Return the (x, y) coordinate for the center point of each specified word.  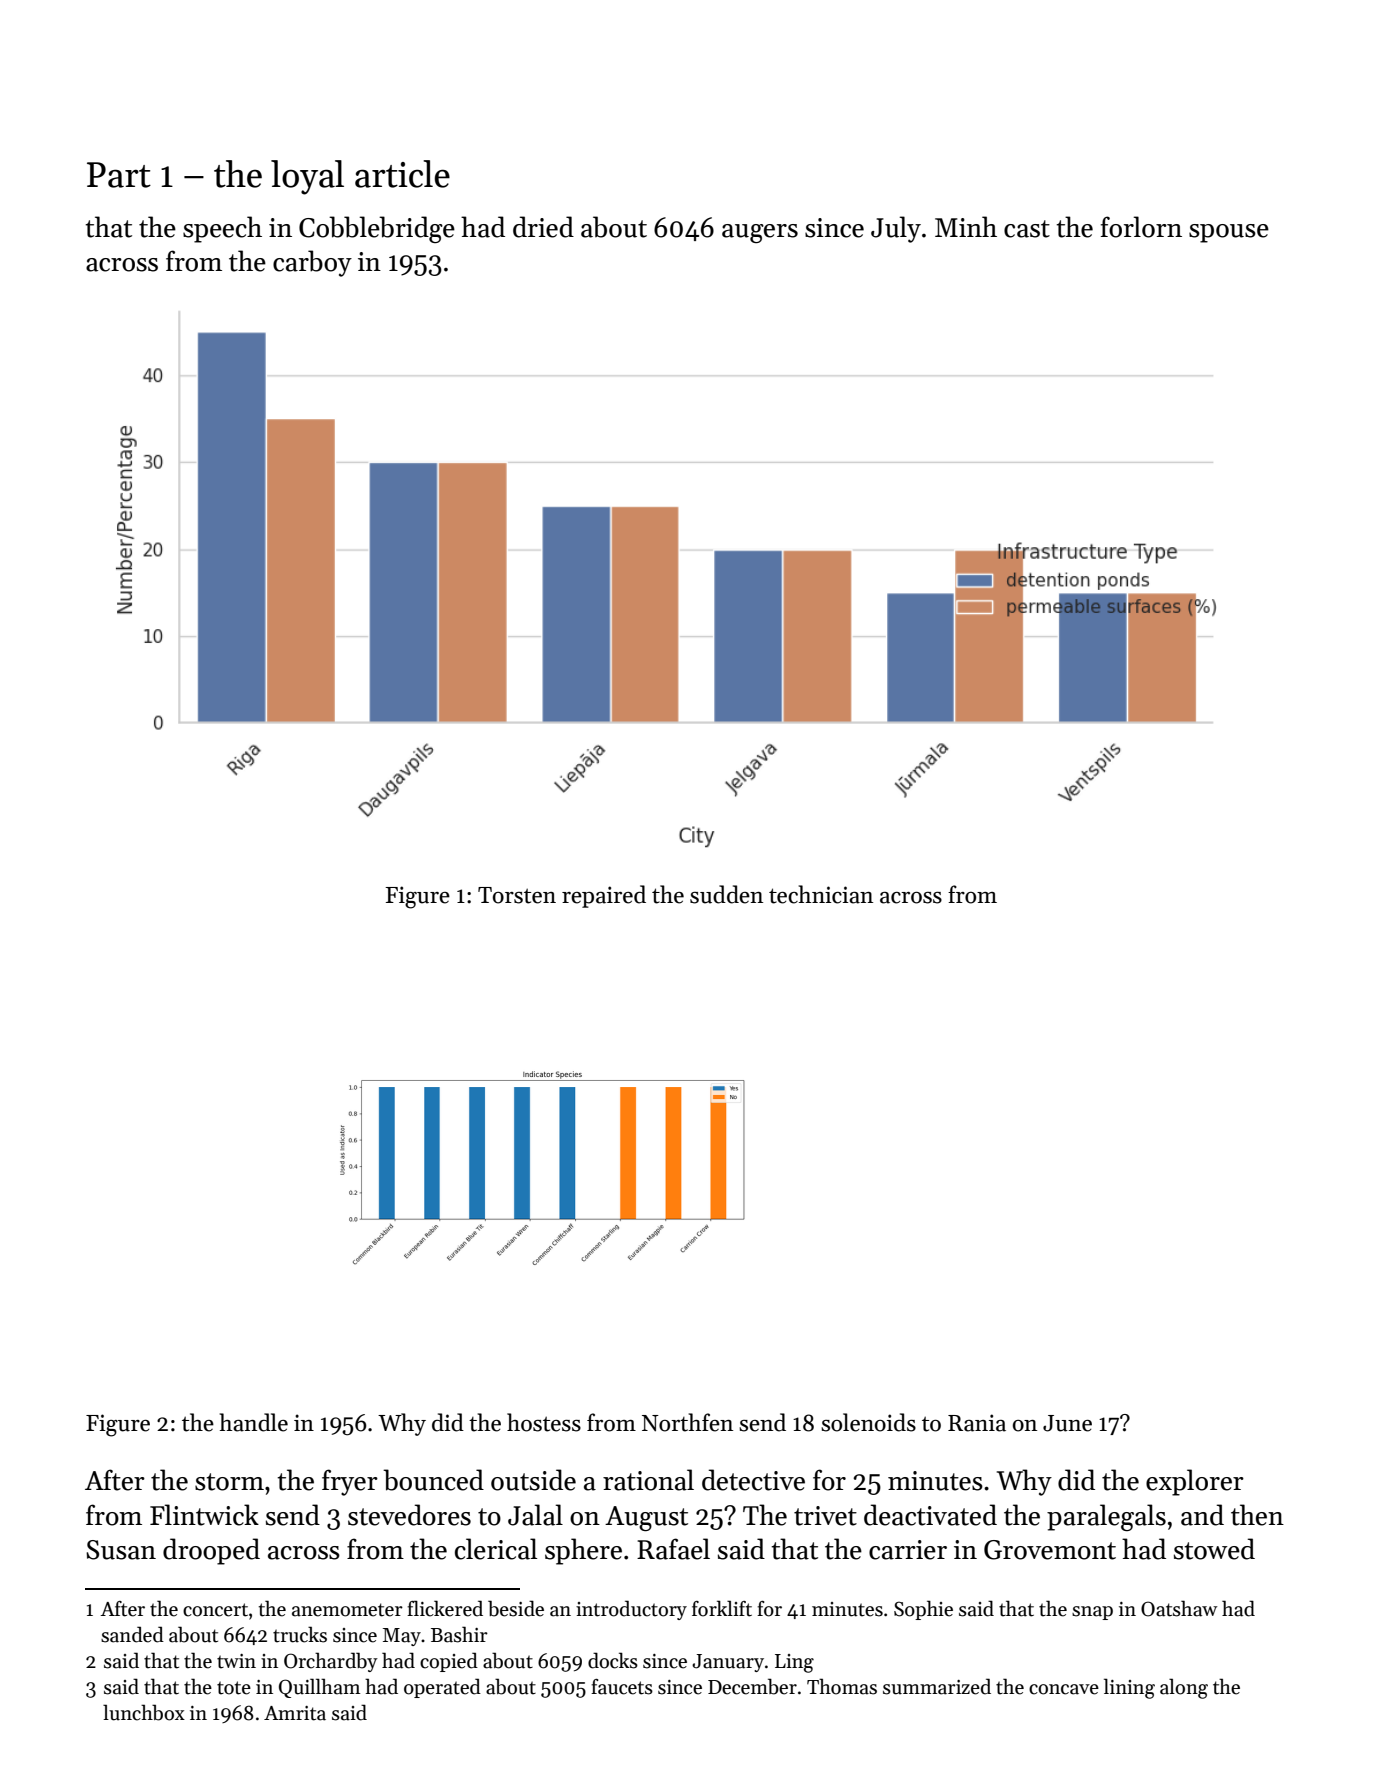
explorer (1195, 1482)
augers (760, 233)
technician (821, 894)
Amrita (295, 1713)
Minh (966, 226)
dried (543, 227)
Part (119, 175)
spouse (1229, 233)
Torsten (517, 895)
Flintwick (204, 1515)
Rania (977, 1423)
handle (254, 1422)
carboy (312, 263)
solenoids (868, 1422)
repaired (604, 896)
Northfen (687, 1422)
